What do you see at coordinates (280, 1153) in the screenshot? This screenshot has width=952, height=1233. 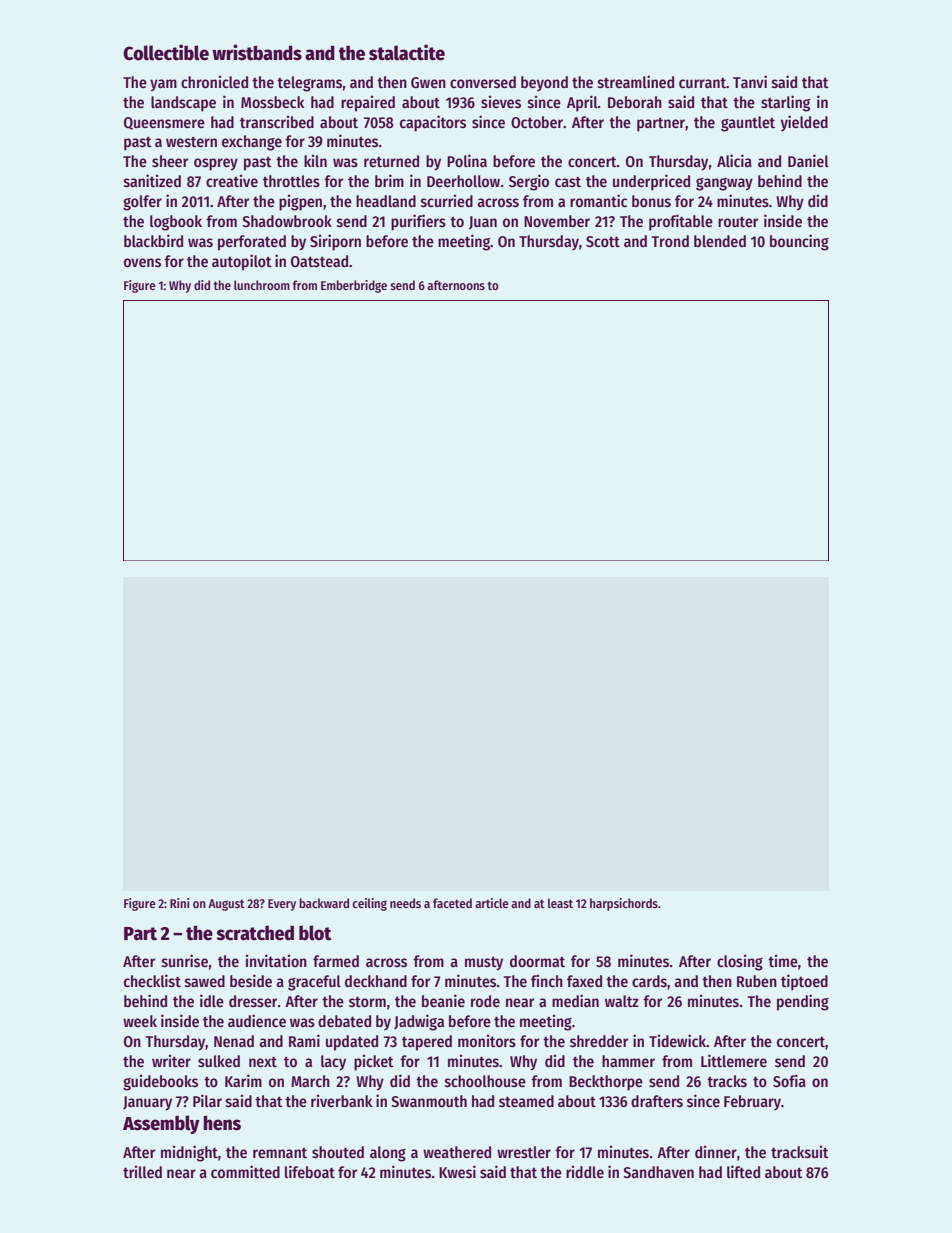 I see `remnant` at bounding box center [280, 1153].
